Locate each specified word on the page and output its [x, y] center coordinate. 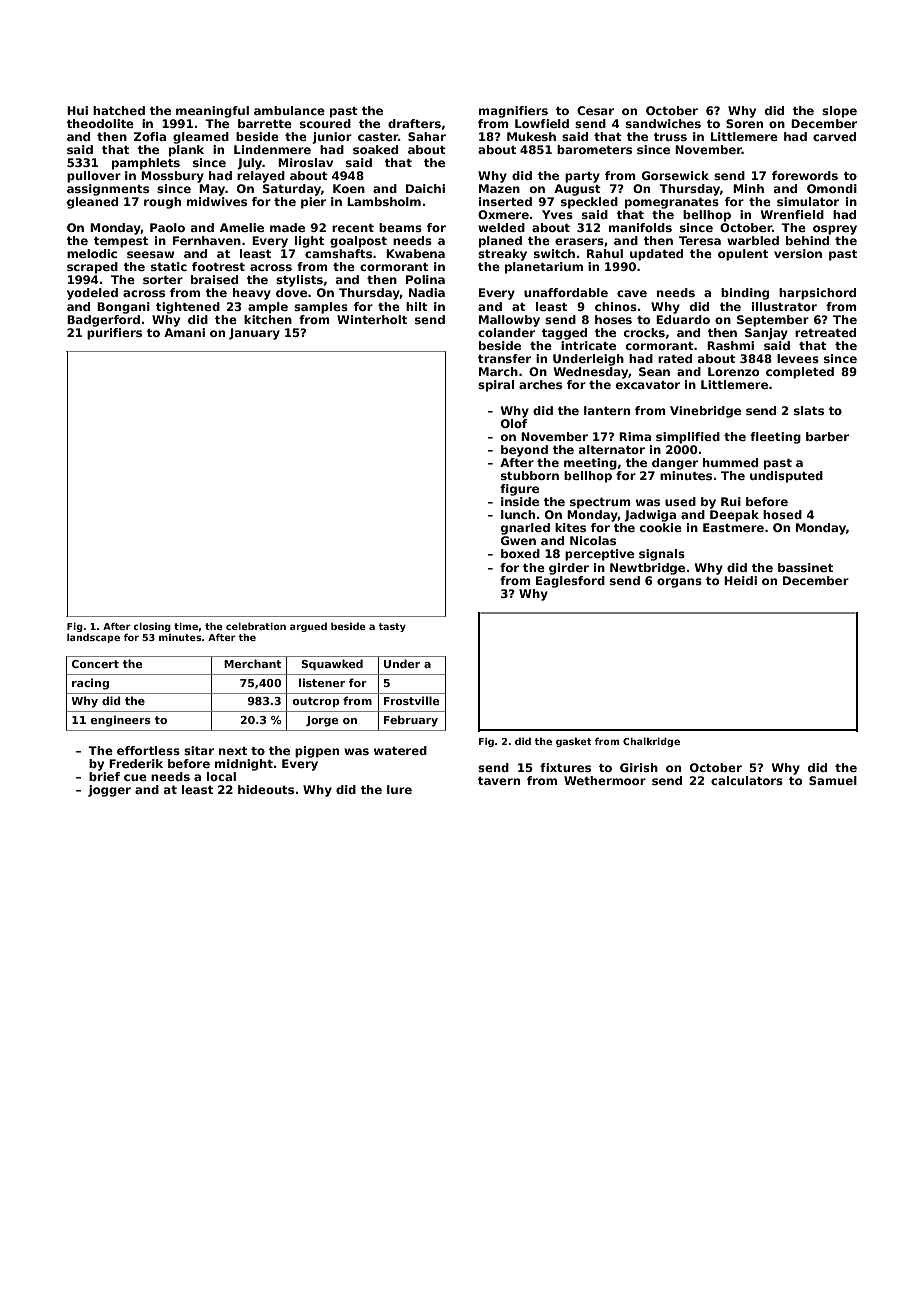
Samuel [833, 780]
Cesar [595, 110]
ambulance [289, 110]
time [186, 626]
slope [839, 112]
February [411, 721]
